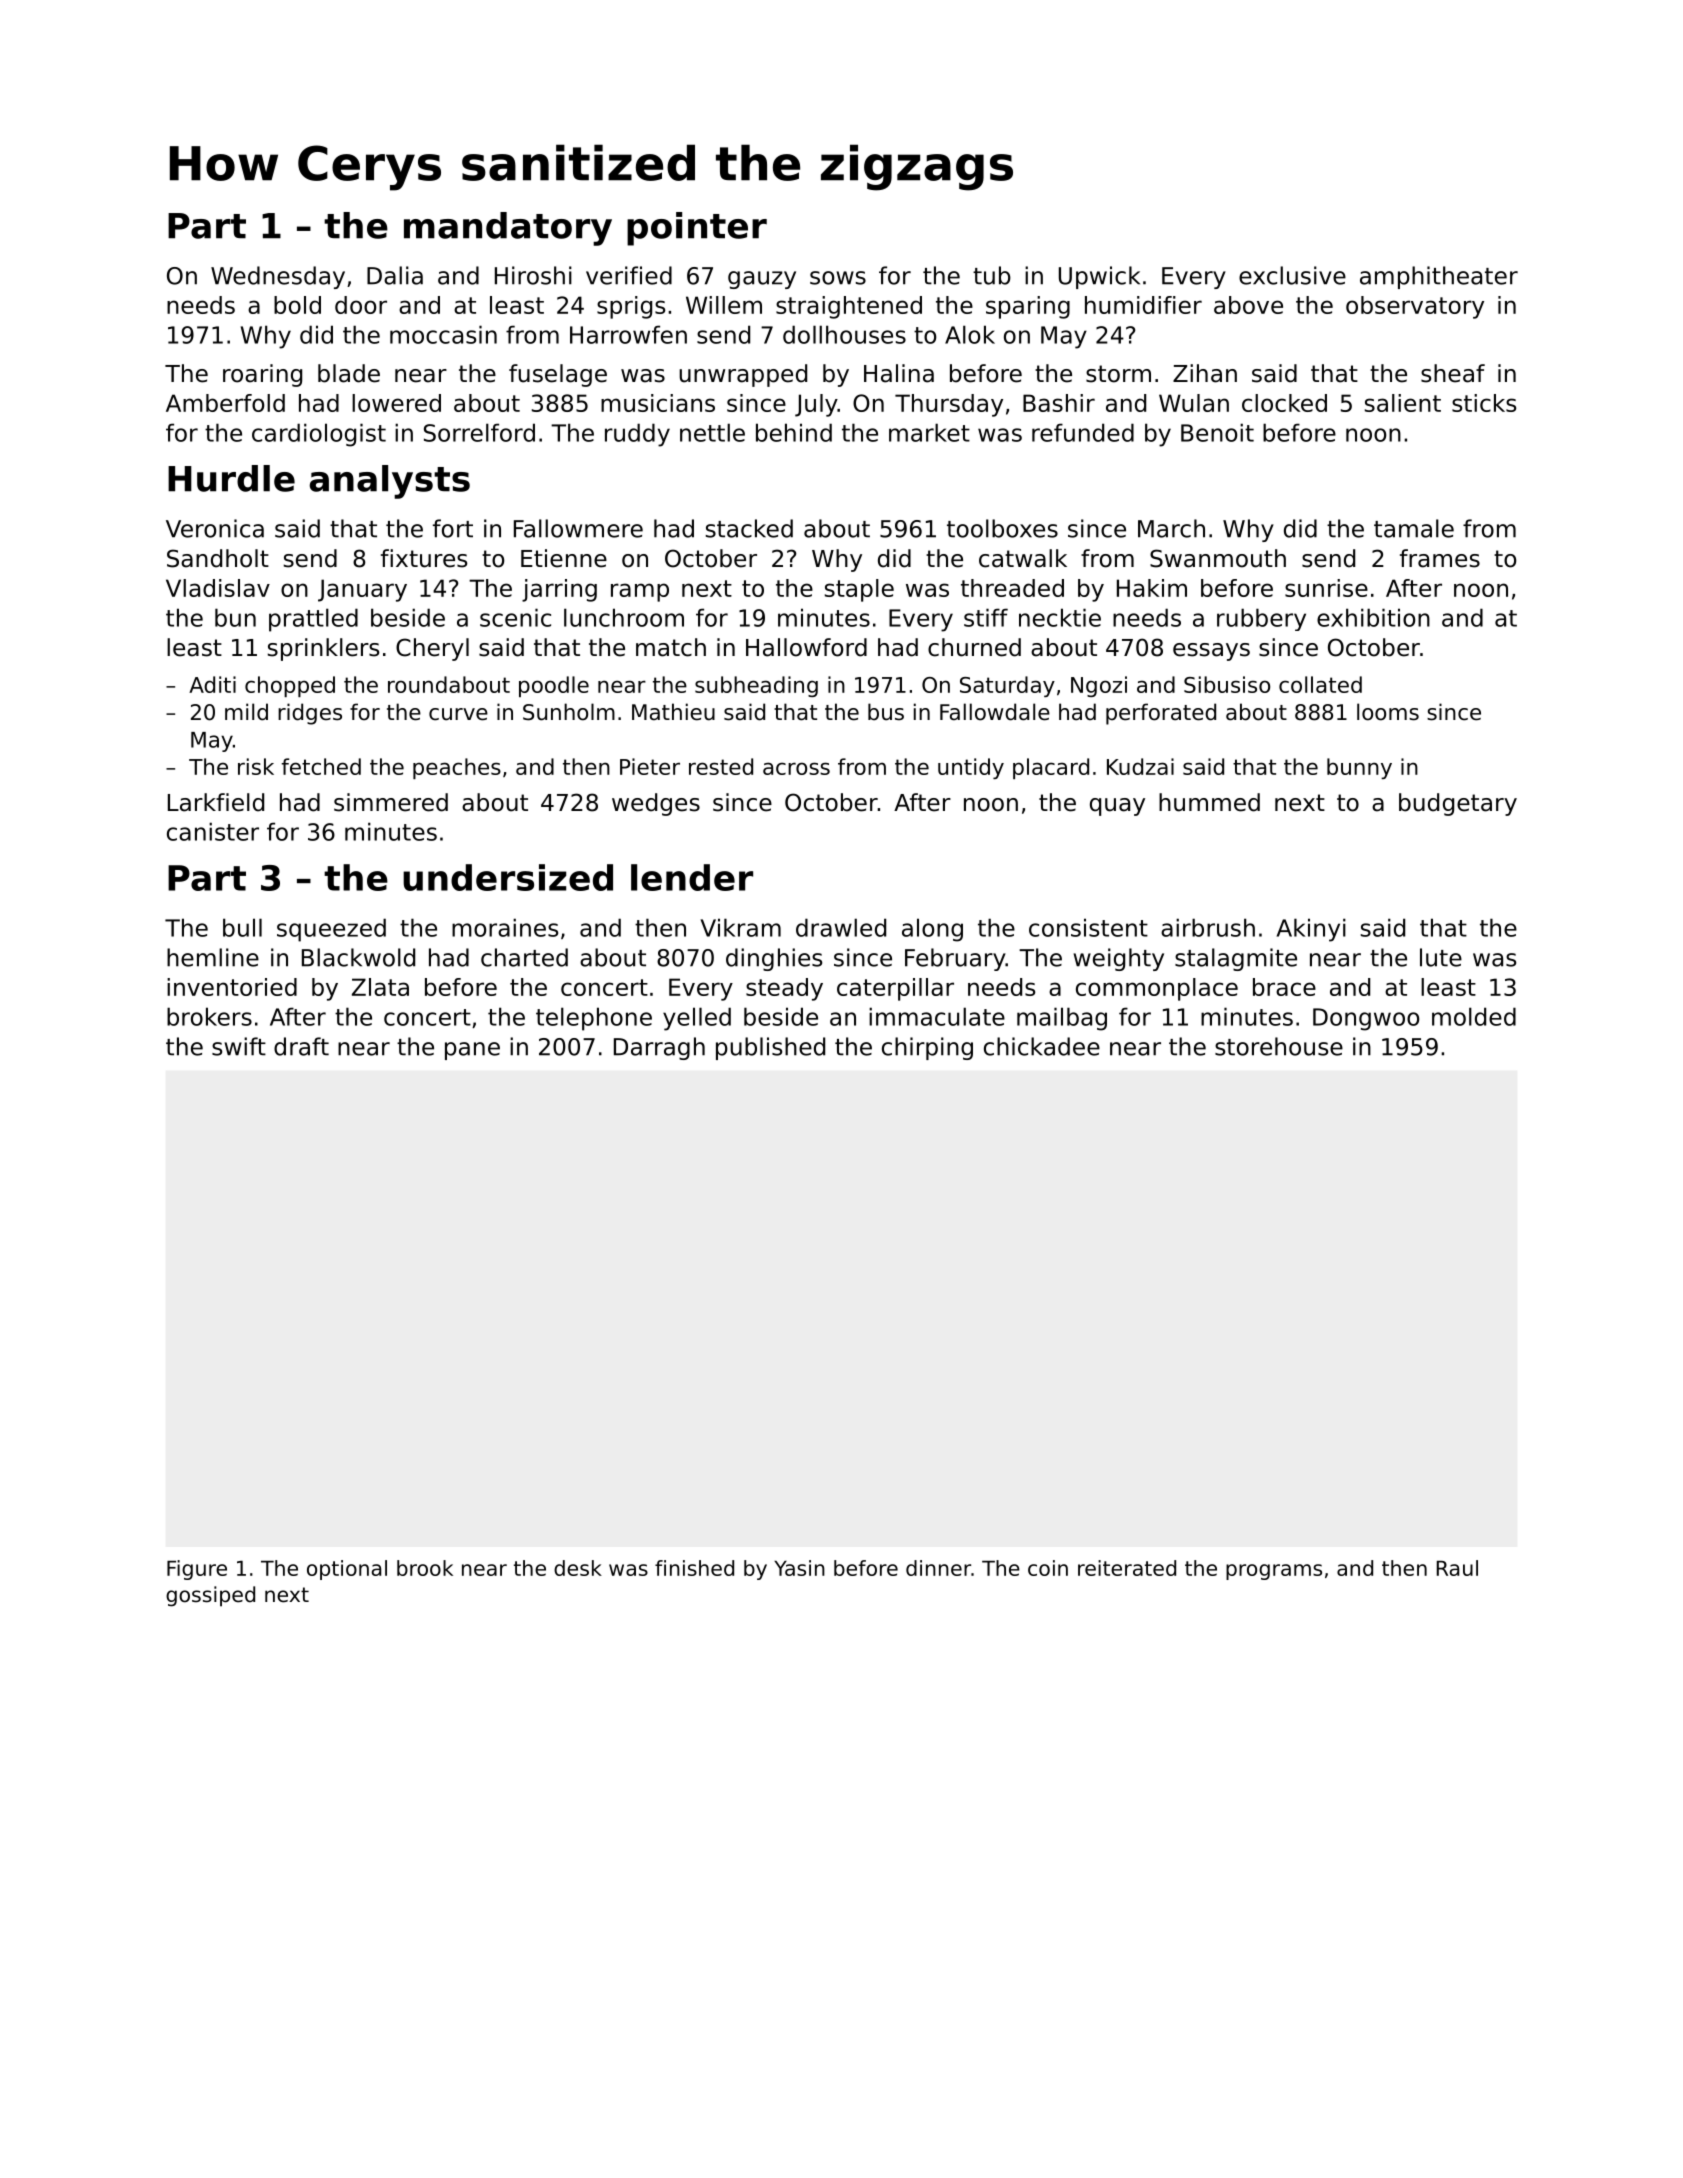 The height and width of the image is (2178, 1683). What do you see at coordinates (197, 1570) in the image?
I see `Figure` at bounding box center [197, 1570].
